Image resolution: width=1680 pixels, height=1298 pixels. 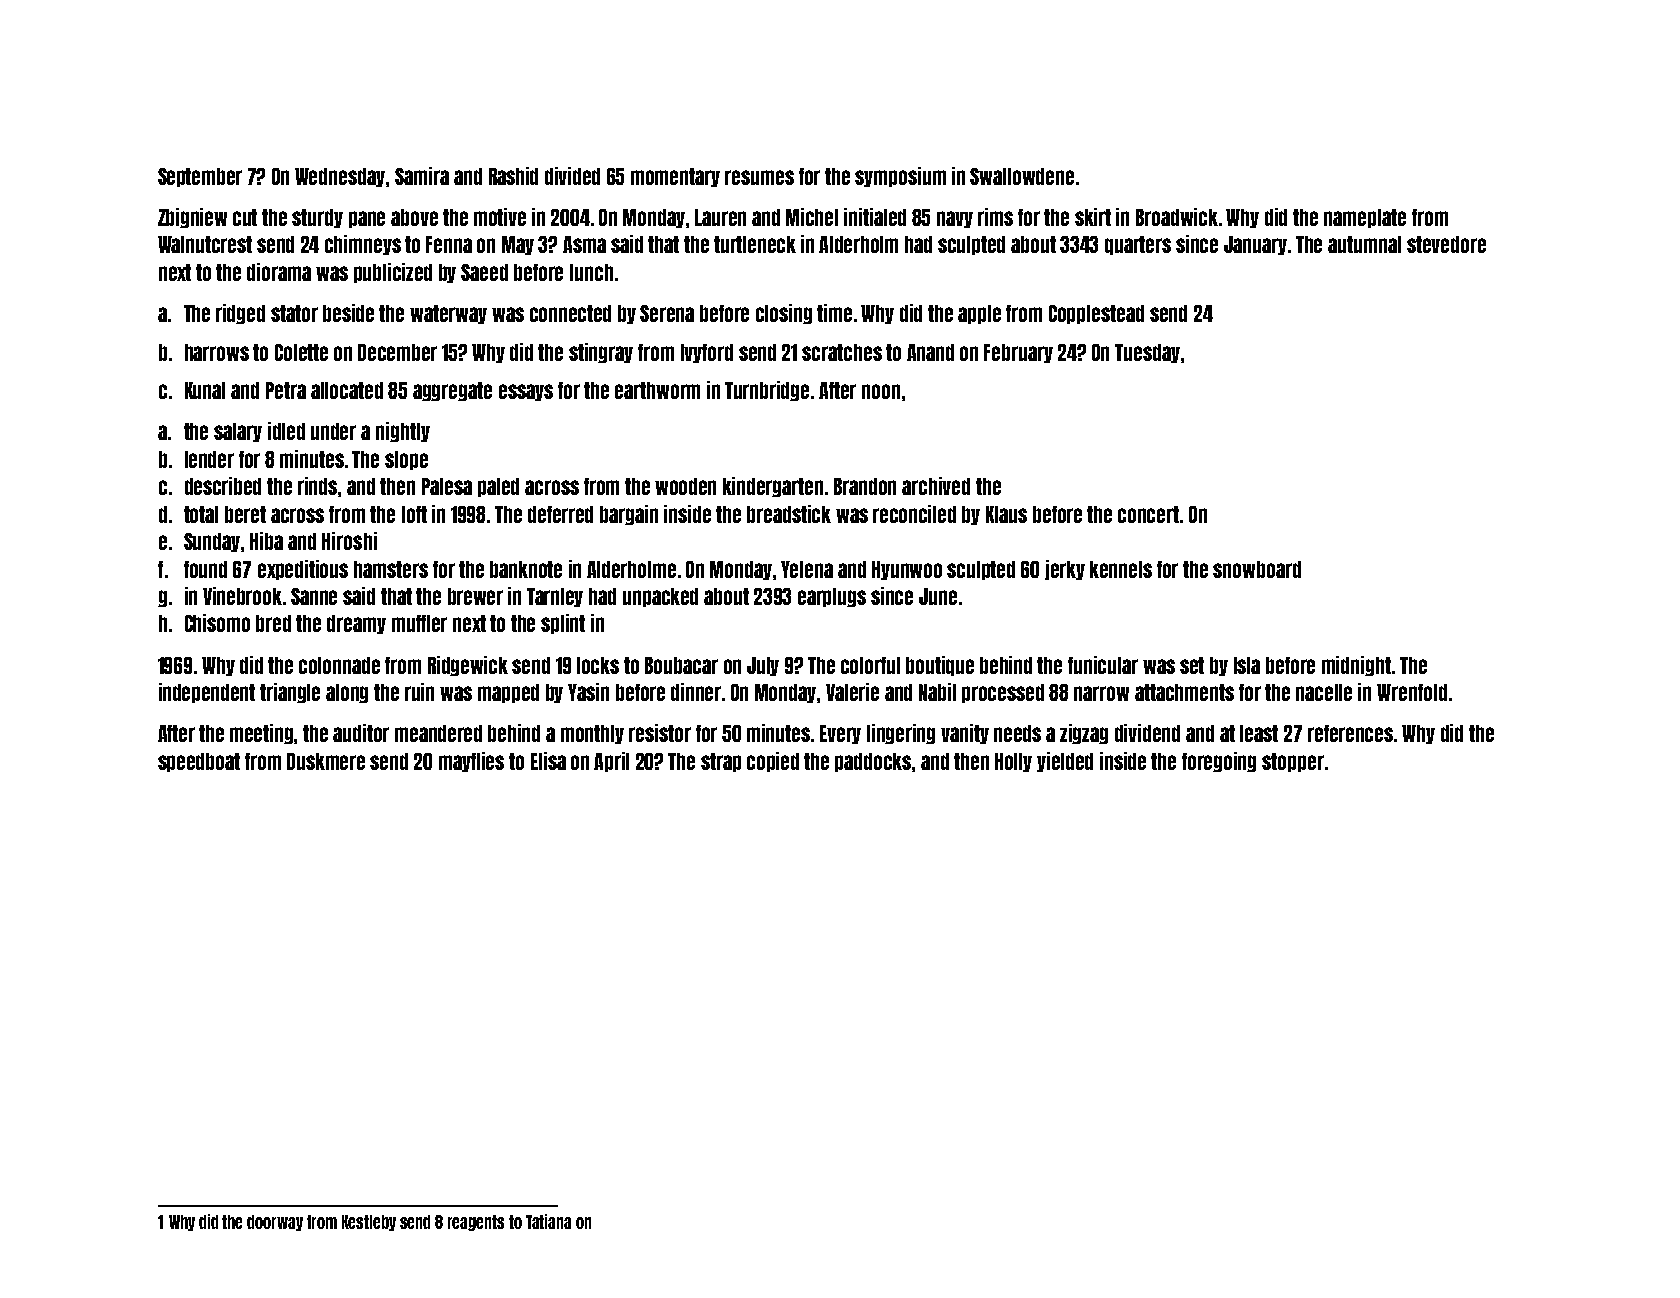 What do you see at coordinates (513, 176) in the screenshot?
I see `Rashid` at bounding box center [513, 176].
